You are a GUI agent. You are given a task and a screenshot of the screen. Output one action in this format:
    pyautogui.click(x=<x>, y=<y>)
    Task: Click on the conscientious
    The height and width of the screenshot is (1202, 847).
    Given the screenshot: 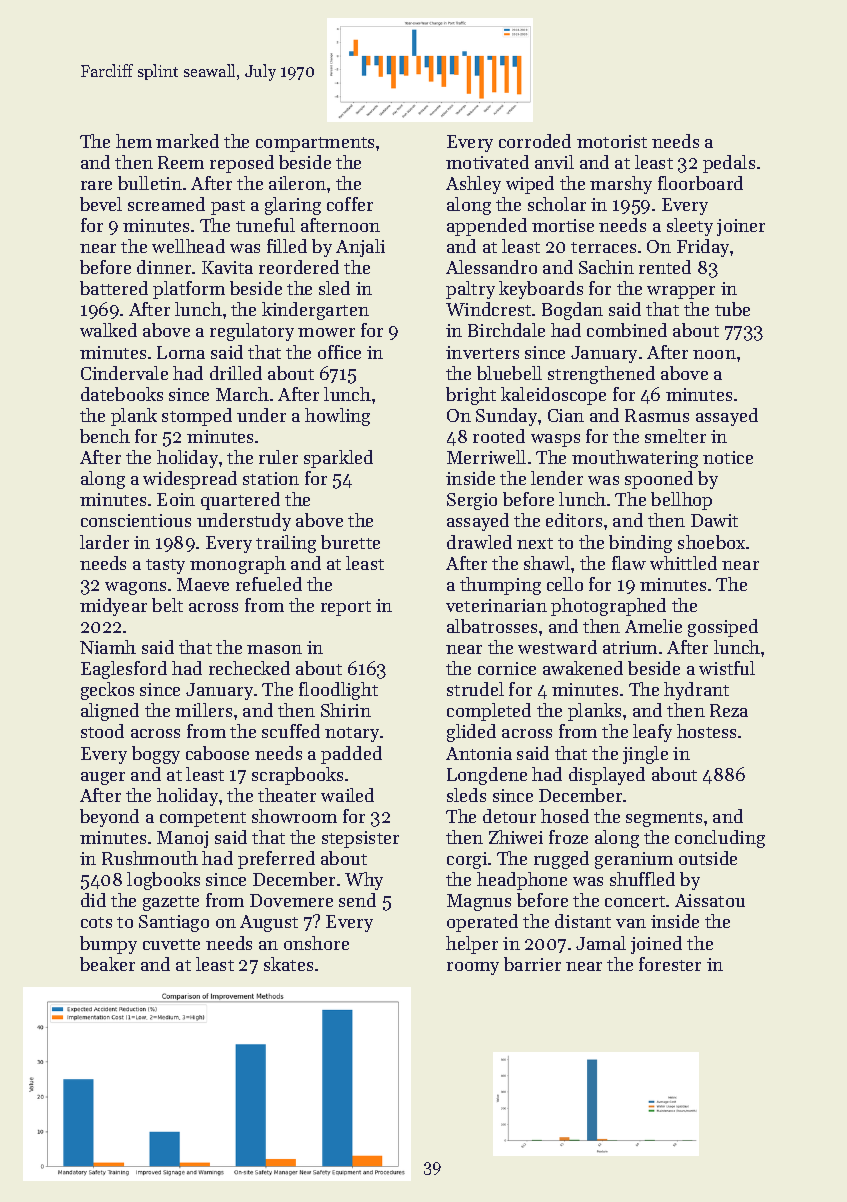 What is the action you would take?
    pyautogui.click(x=136, y=520)
